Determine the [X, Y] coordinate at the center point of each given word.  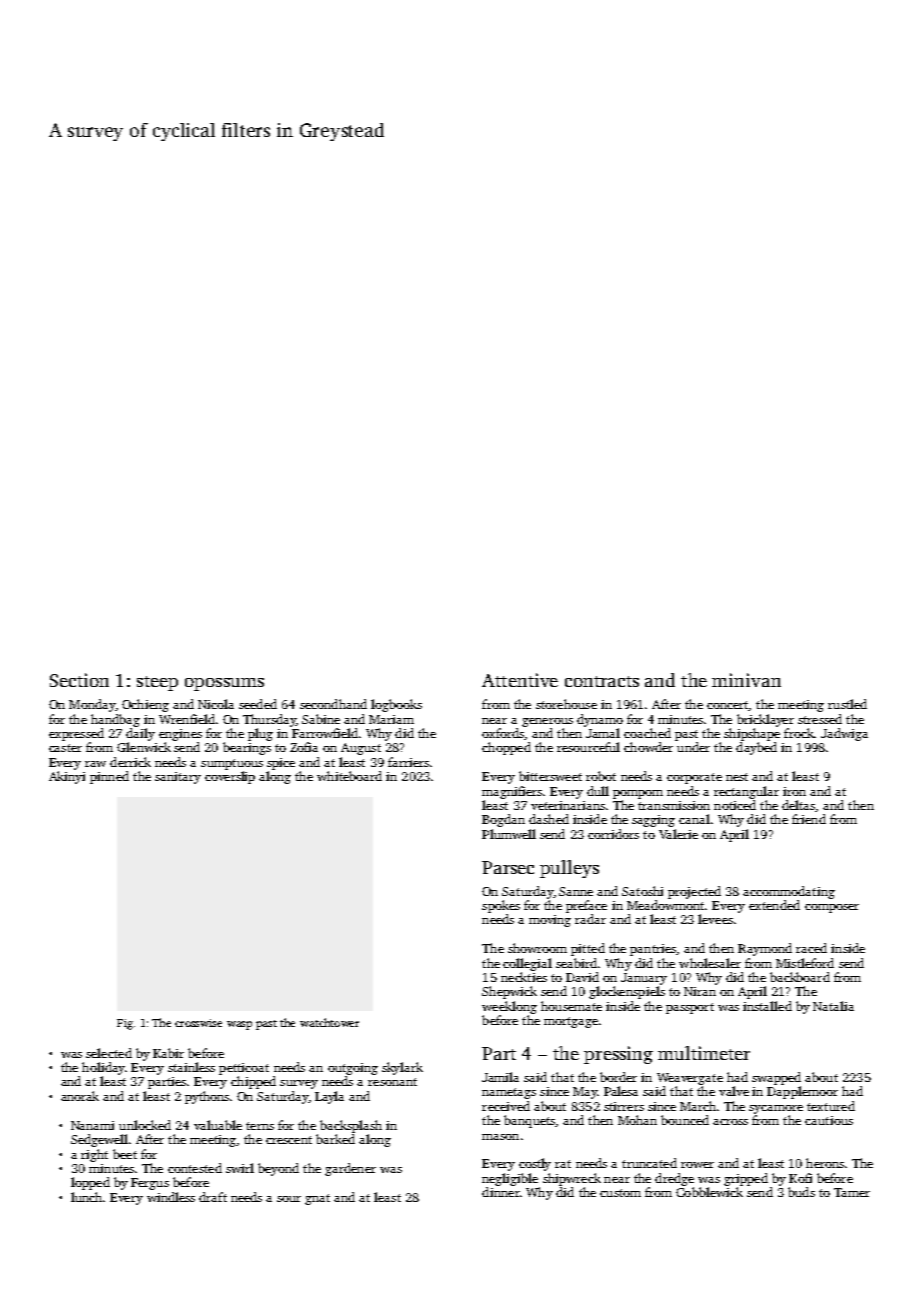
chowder [648, 747]
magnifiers [512, 792]
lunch [86, 1197]
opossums [224, 684]
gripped [746, 1179]
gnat [317, 1199]
